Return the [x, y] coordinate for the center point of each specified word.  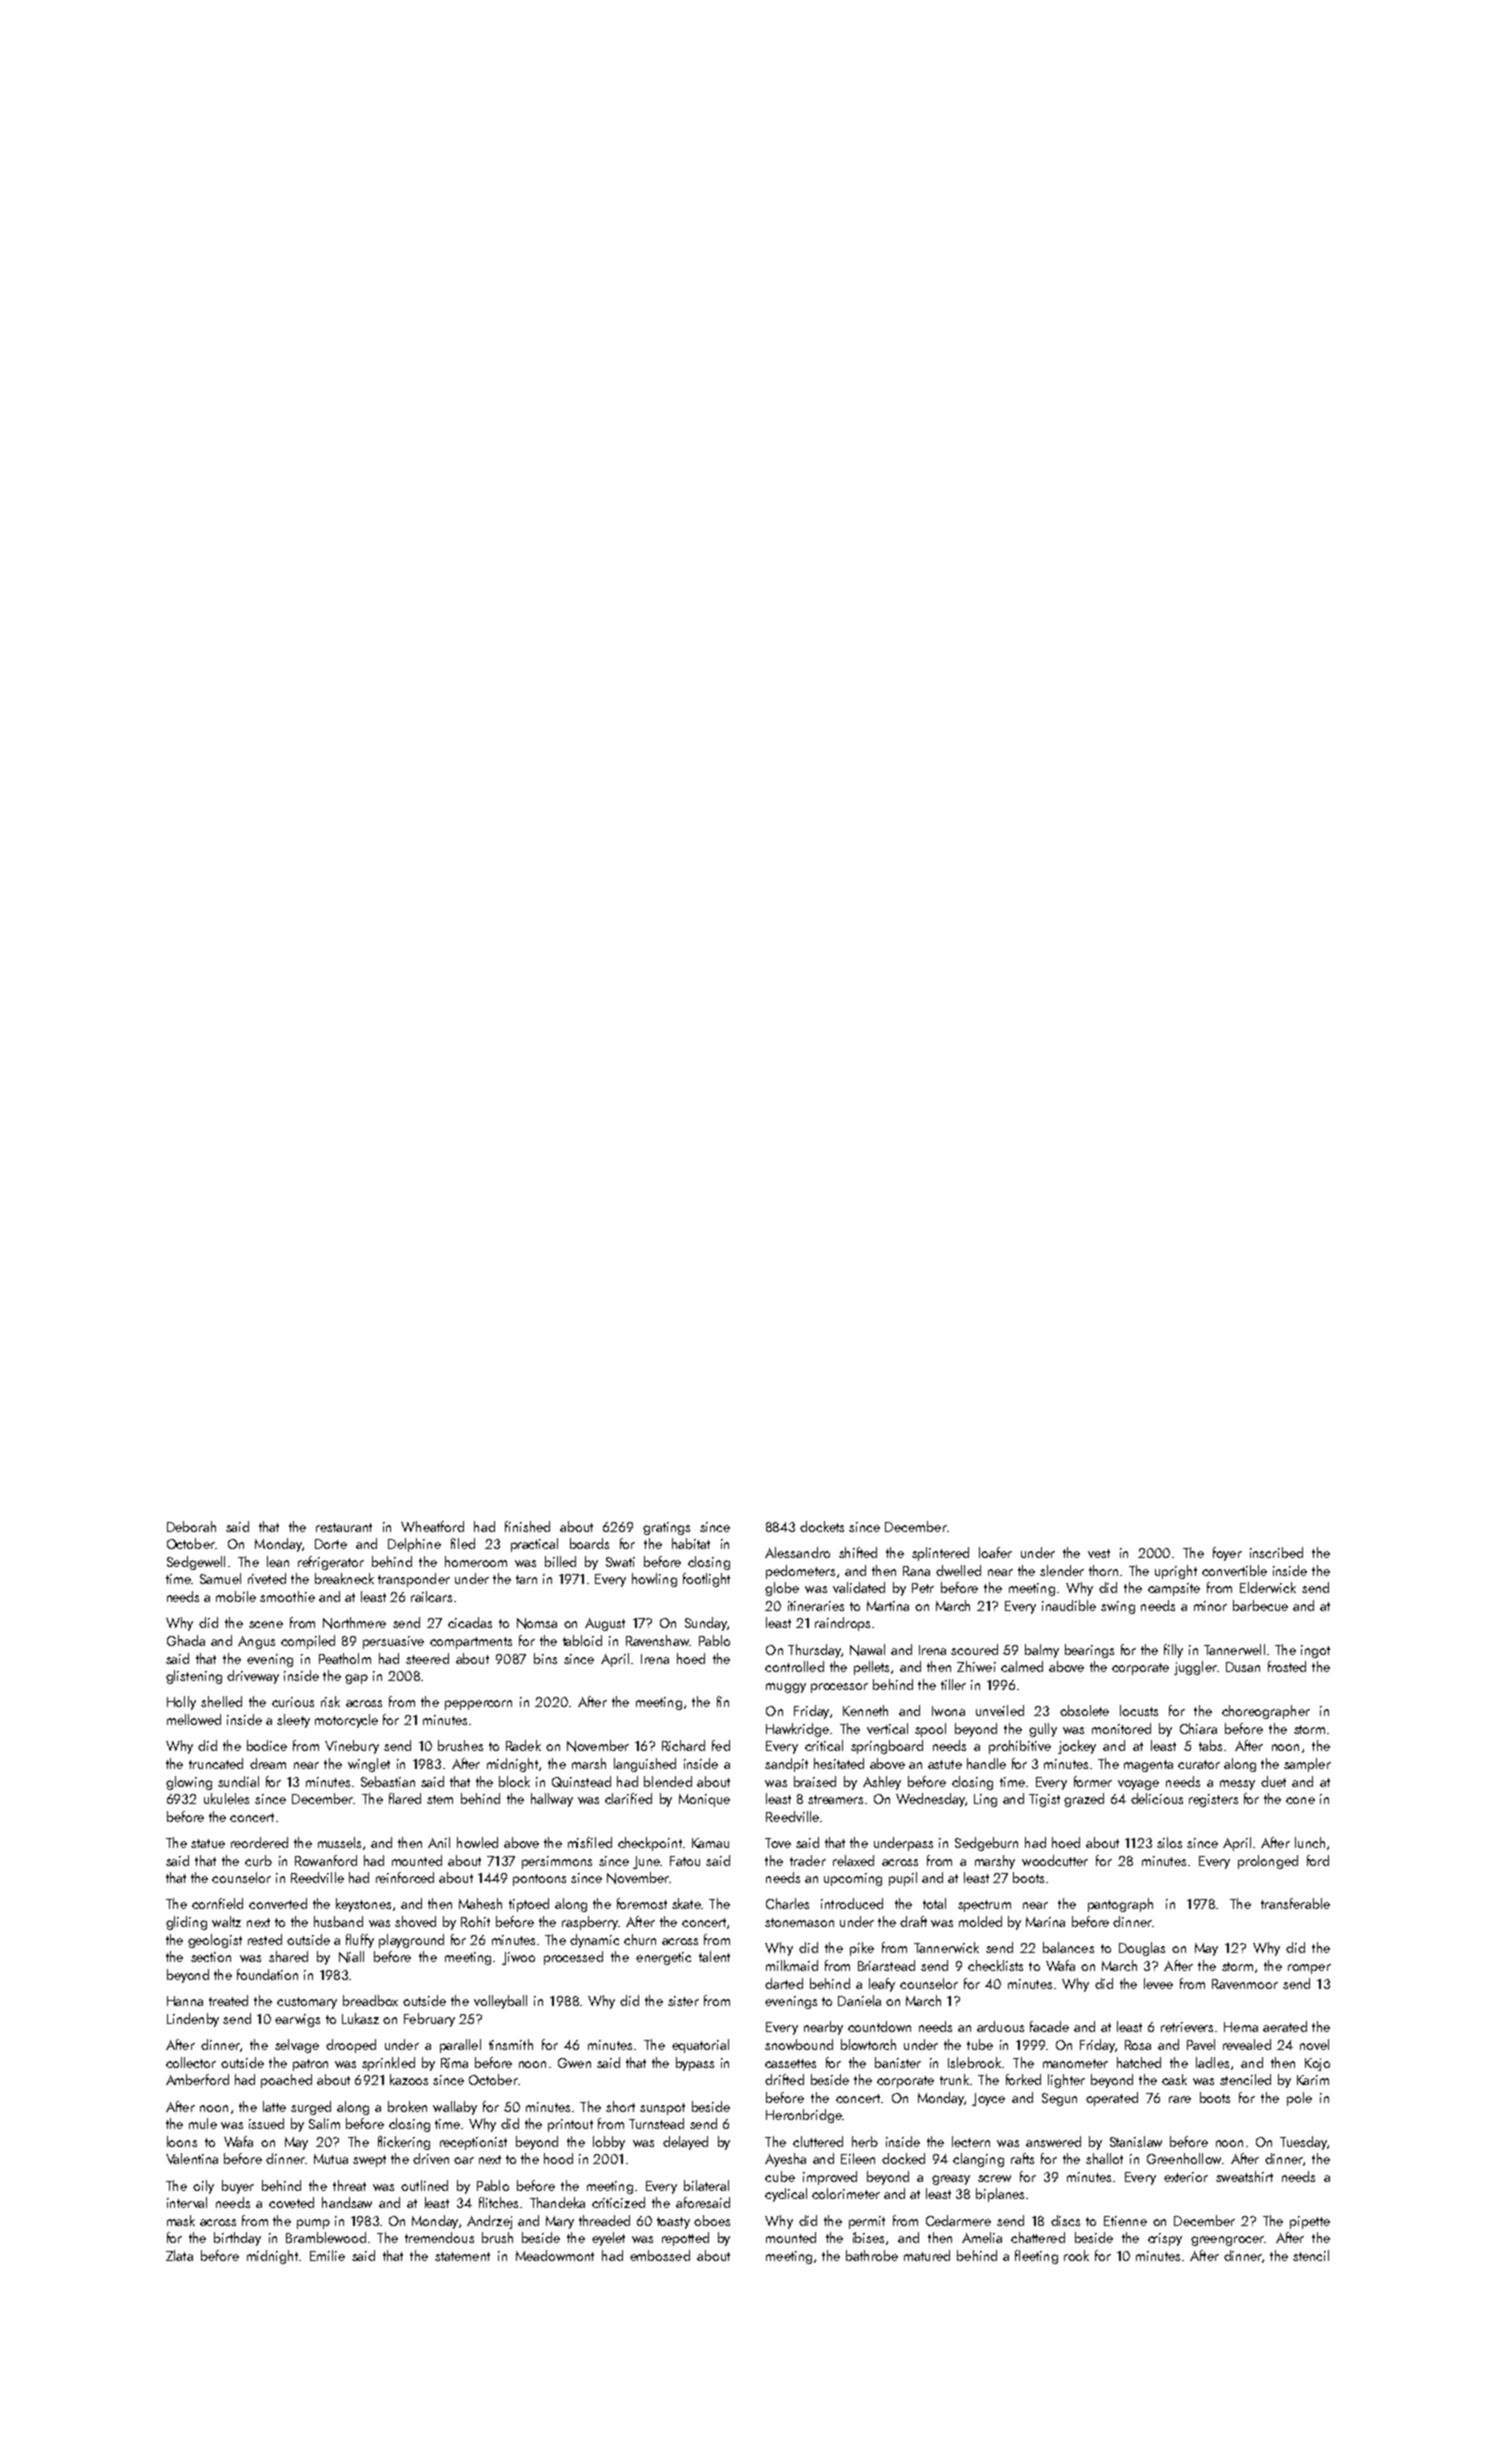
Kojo [1317, 2064]
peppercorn [478, 1705]
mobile [236, 1596]
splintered [940, 1554]
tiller [953, 1684]
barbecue [1260, 1605]
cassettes [790, 2063]
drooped [351, 2046]
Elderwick [1268, 1587]
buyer [238, 2187]
